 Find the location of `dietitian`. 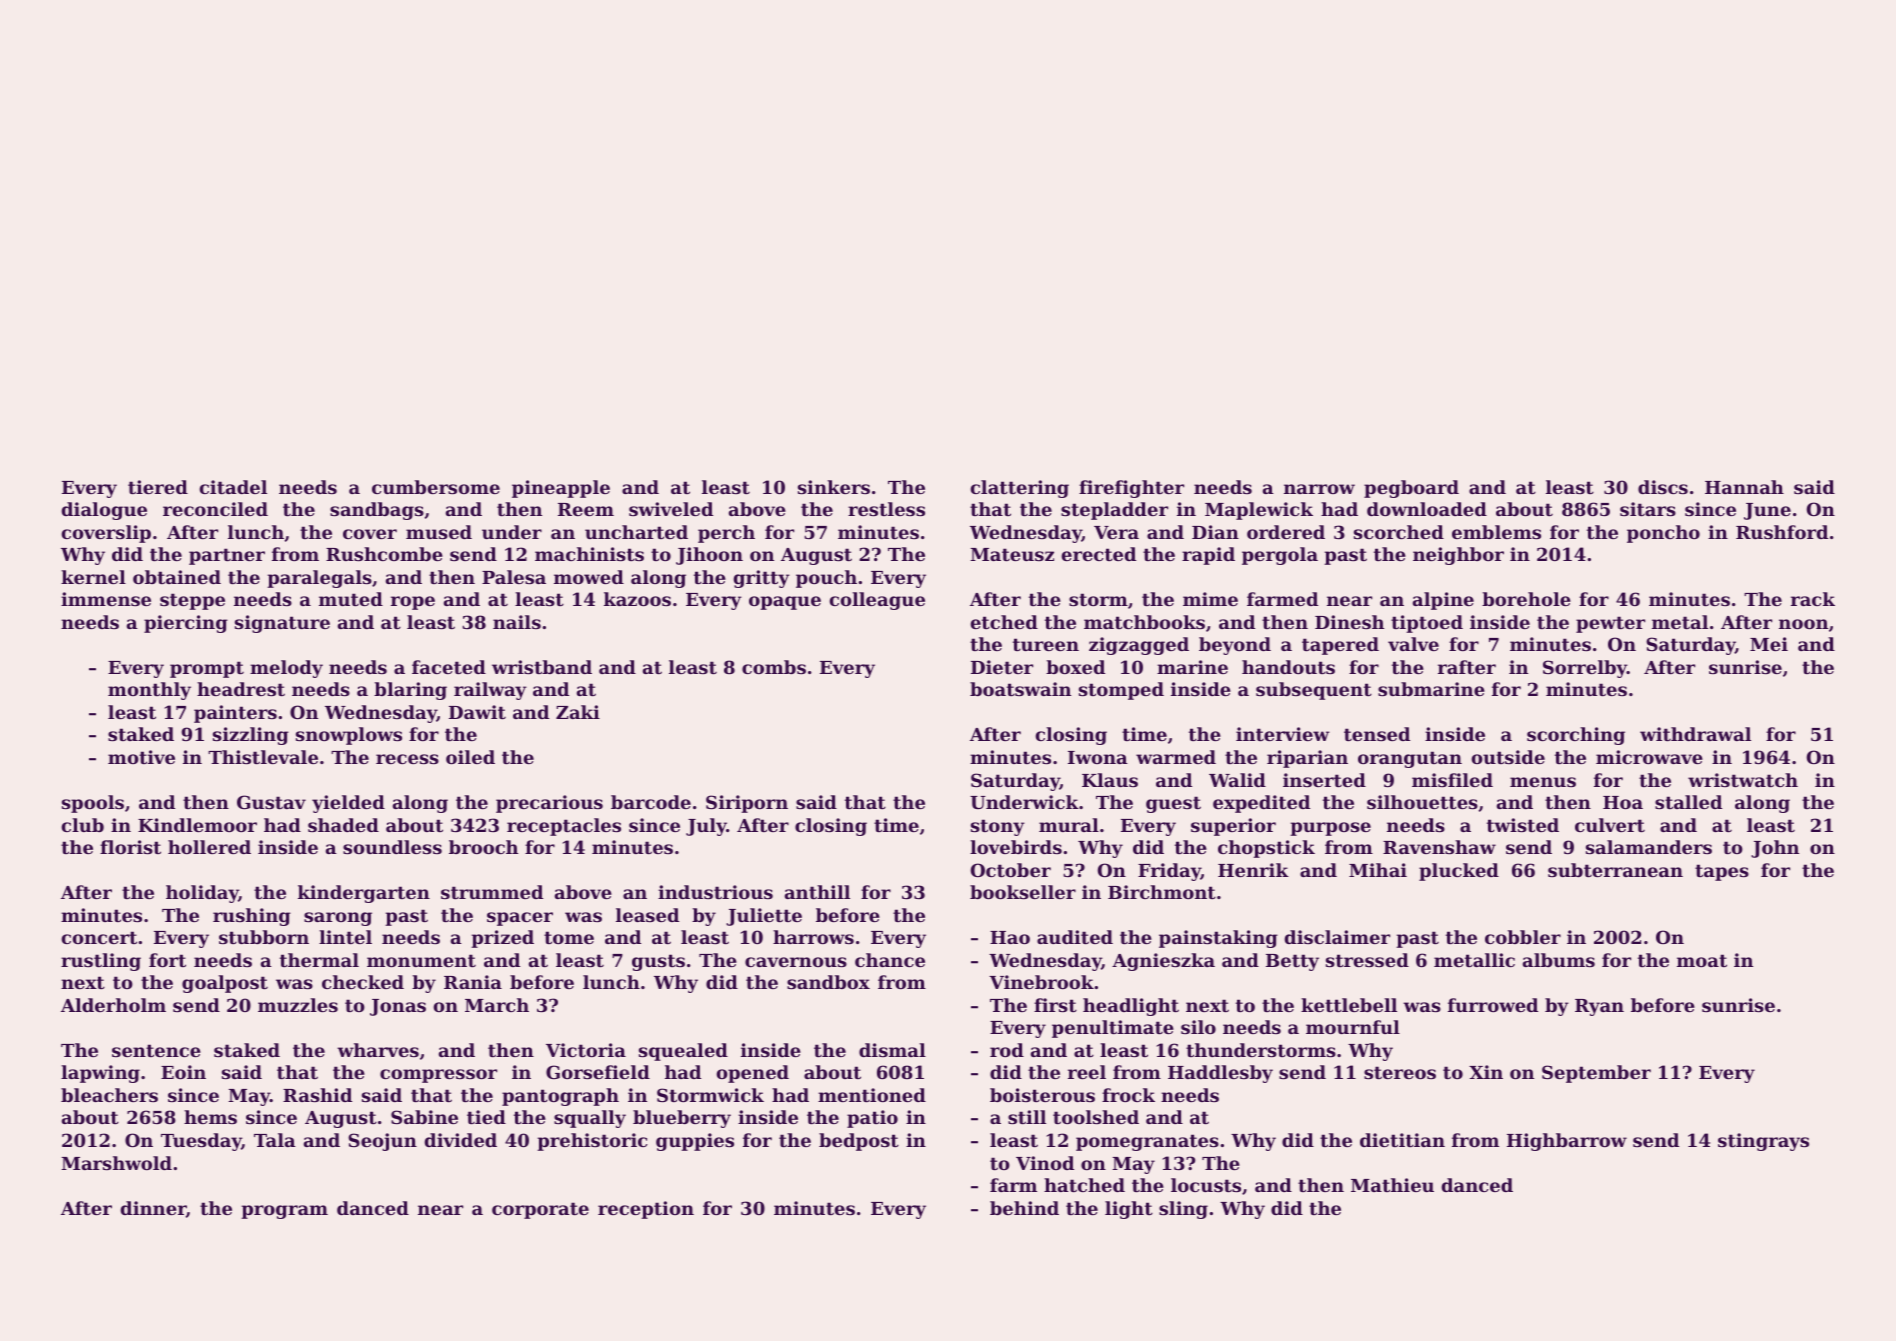

dietitian is located at coordinates (1402, 1140).
